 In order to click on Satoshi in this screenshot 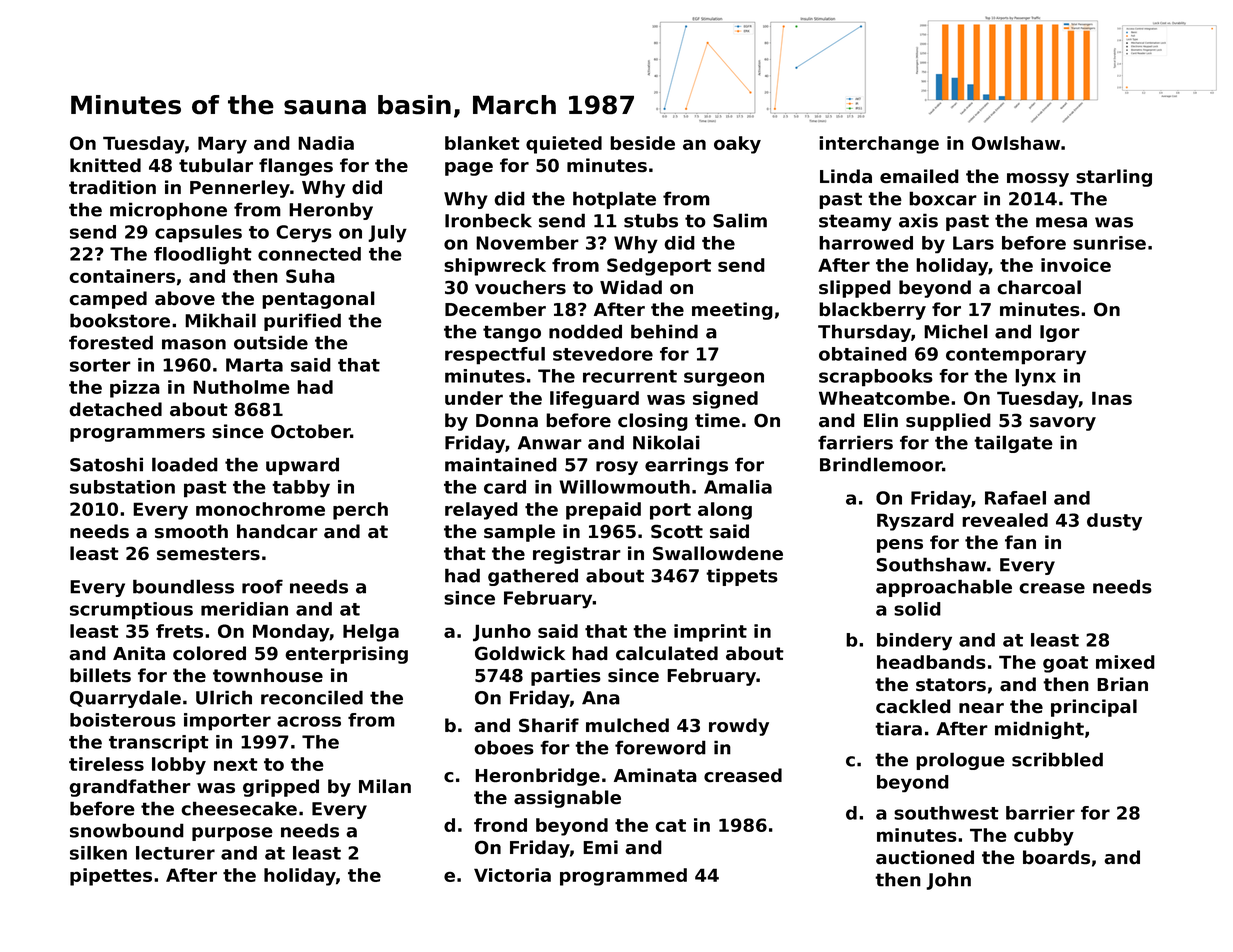, I will do `click(106, 464)`.
